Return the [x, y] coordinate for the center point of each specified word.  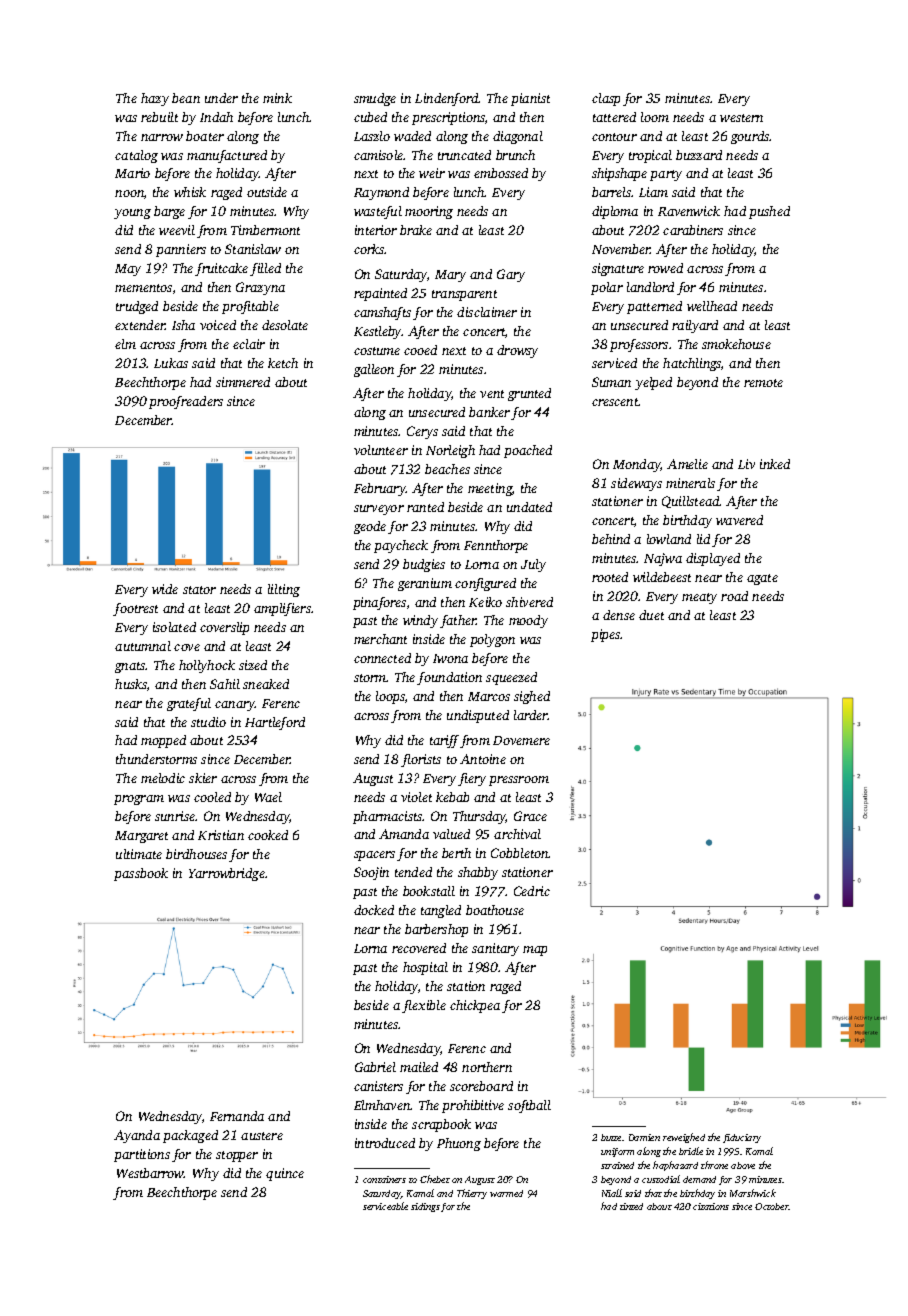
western [741, 118]
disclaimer [487, 312]
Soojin [371, 873]
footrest [135, 609]
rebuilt [159, 117]
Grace [530, 816]
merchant [380, 639]
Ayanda [137, 1136]
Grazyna [260, 288]
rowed [665, 268]
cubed [370, 117]
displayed [713, 559]
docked [374, 910]
